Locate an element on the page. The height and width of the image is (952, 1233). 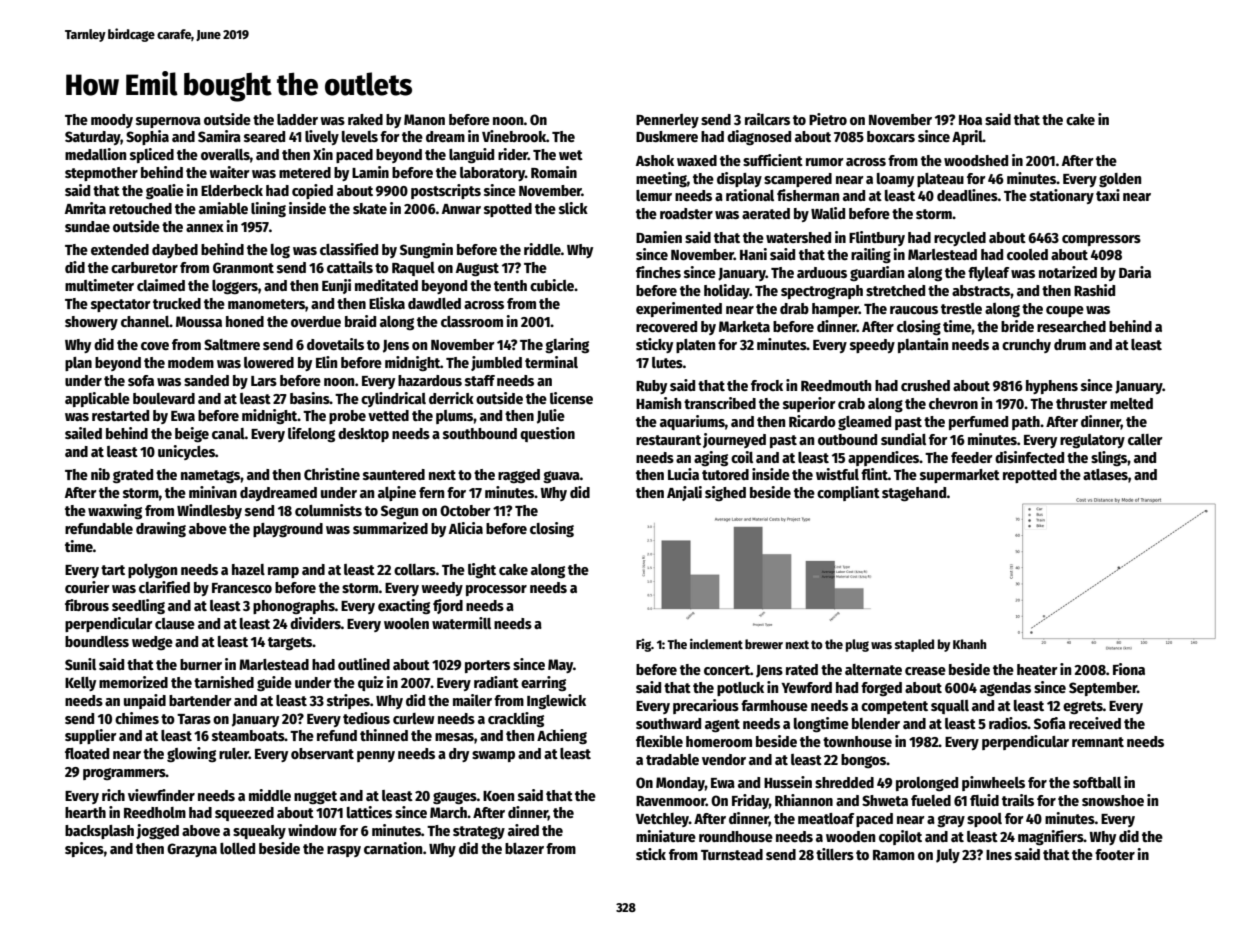
Ruby is located at coordinates (651, 387).
